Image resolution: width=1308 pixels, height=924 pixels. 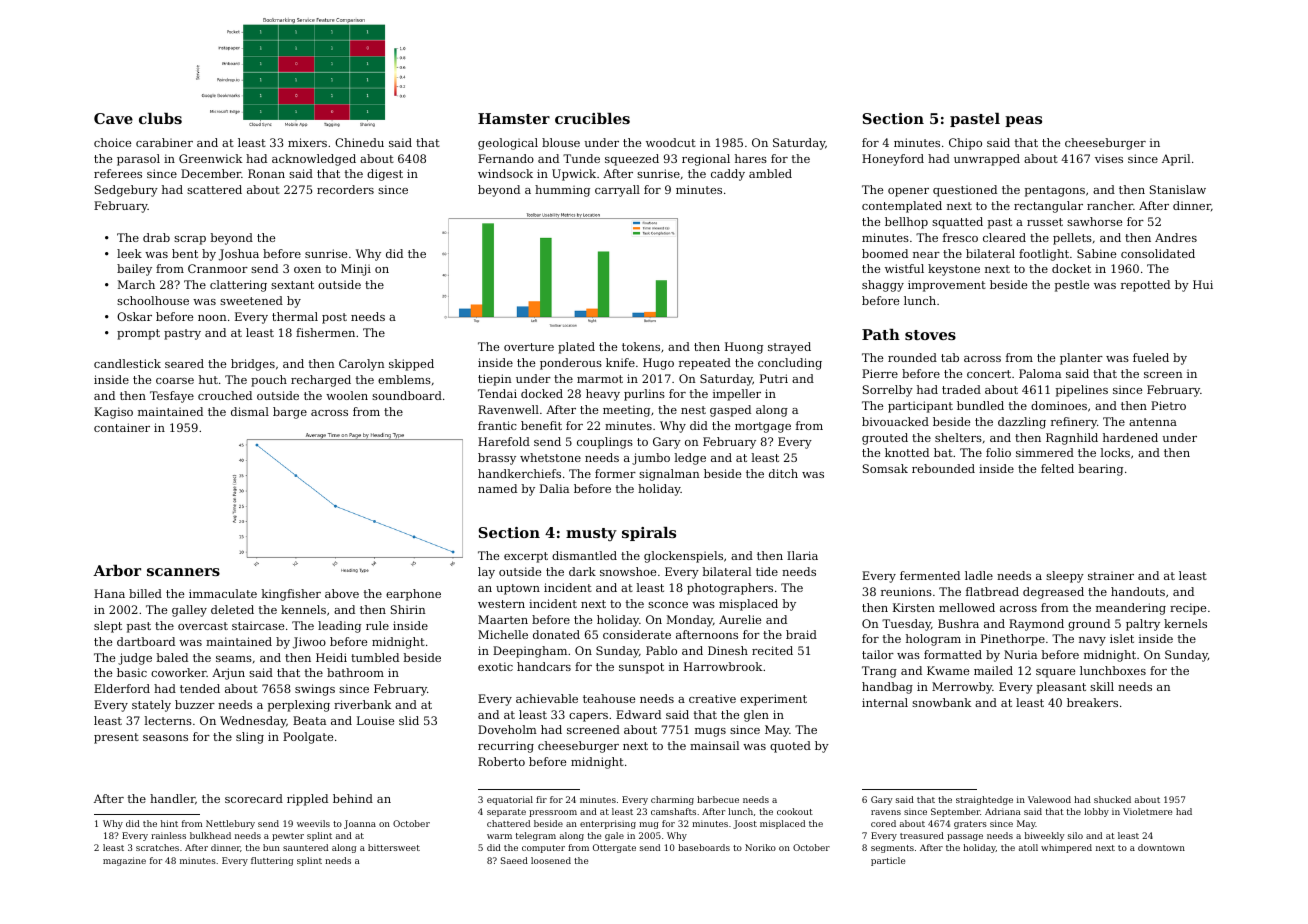 What do you see at coordinates (127, 363) in the screenshot?
I see `candlestick` at bounding box center [127, 363].
